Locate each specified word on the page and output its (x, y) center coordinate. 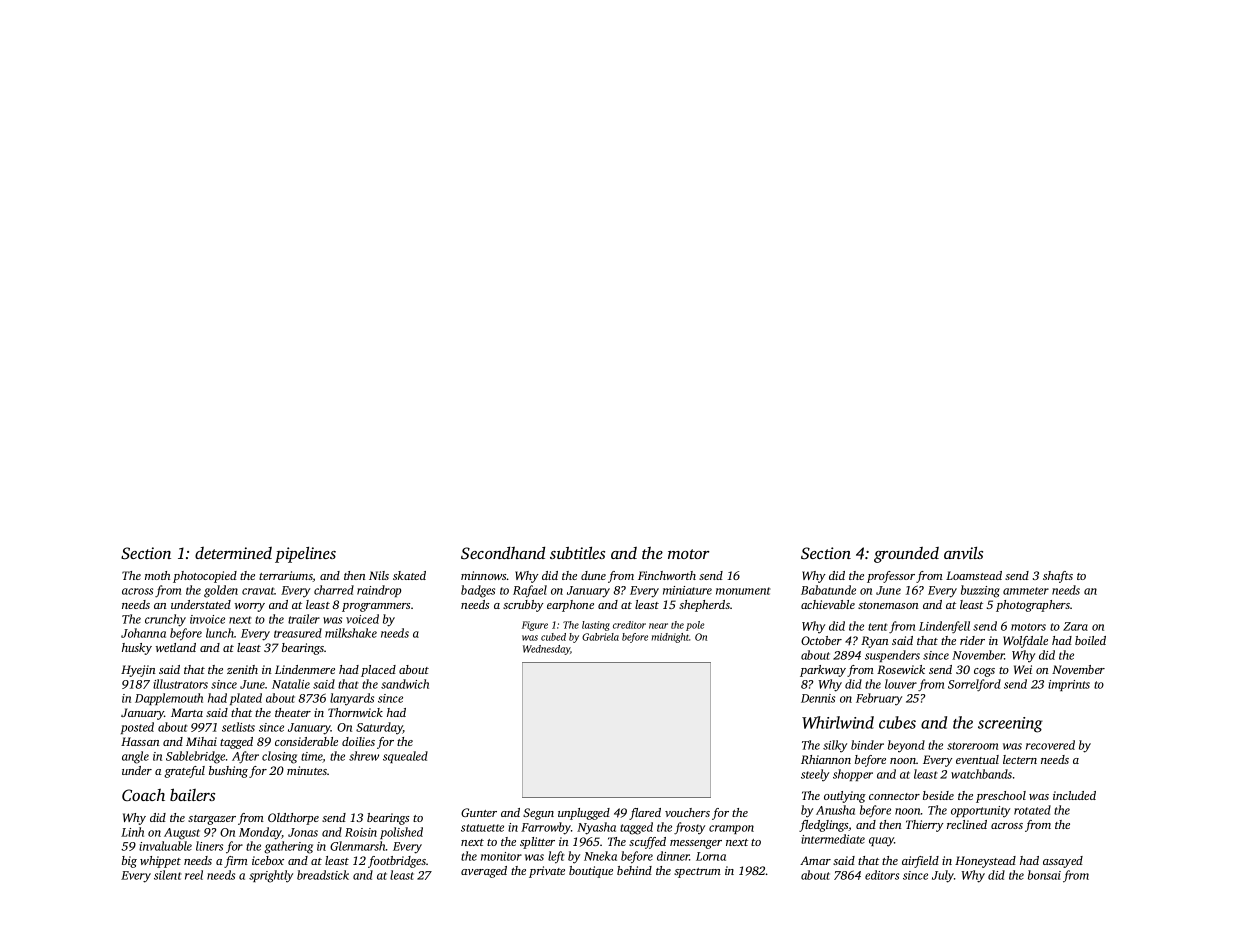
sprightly (271, 876)
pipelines (305, 555)
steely (815, 775)
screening (1010, 725)
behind (634, 870)
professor (891, 577)
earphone (570, 606)
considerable (306, 741)
